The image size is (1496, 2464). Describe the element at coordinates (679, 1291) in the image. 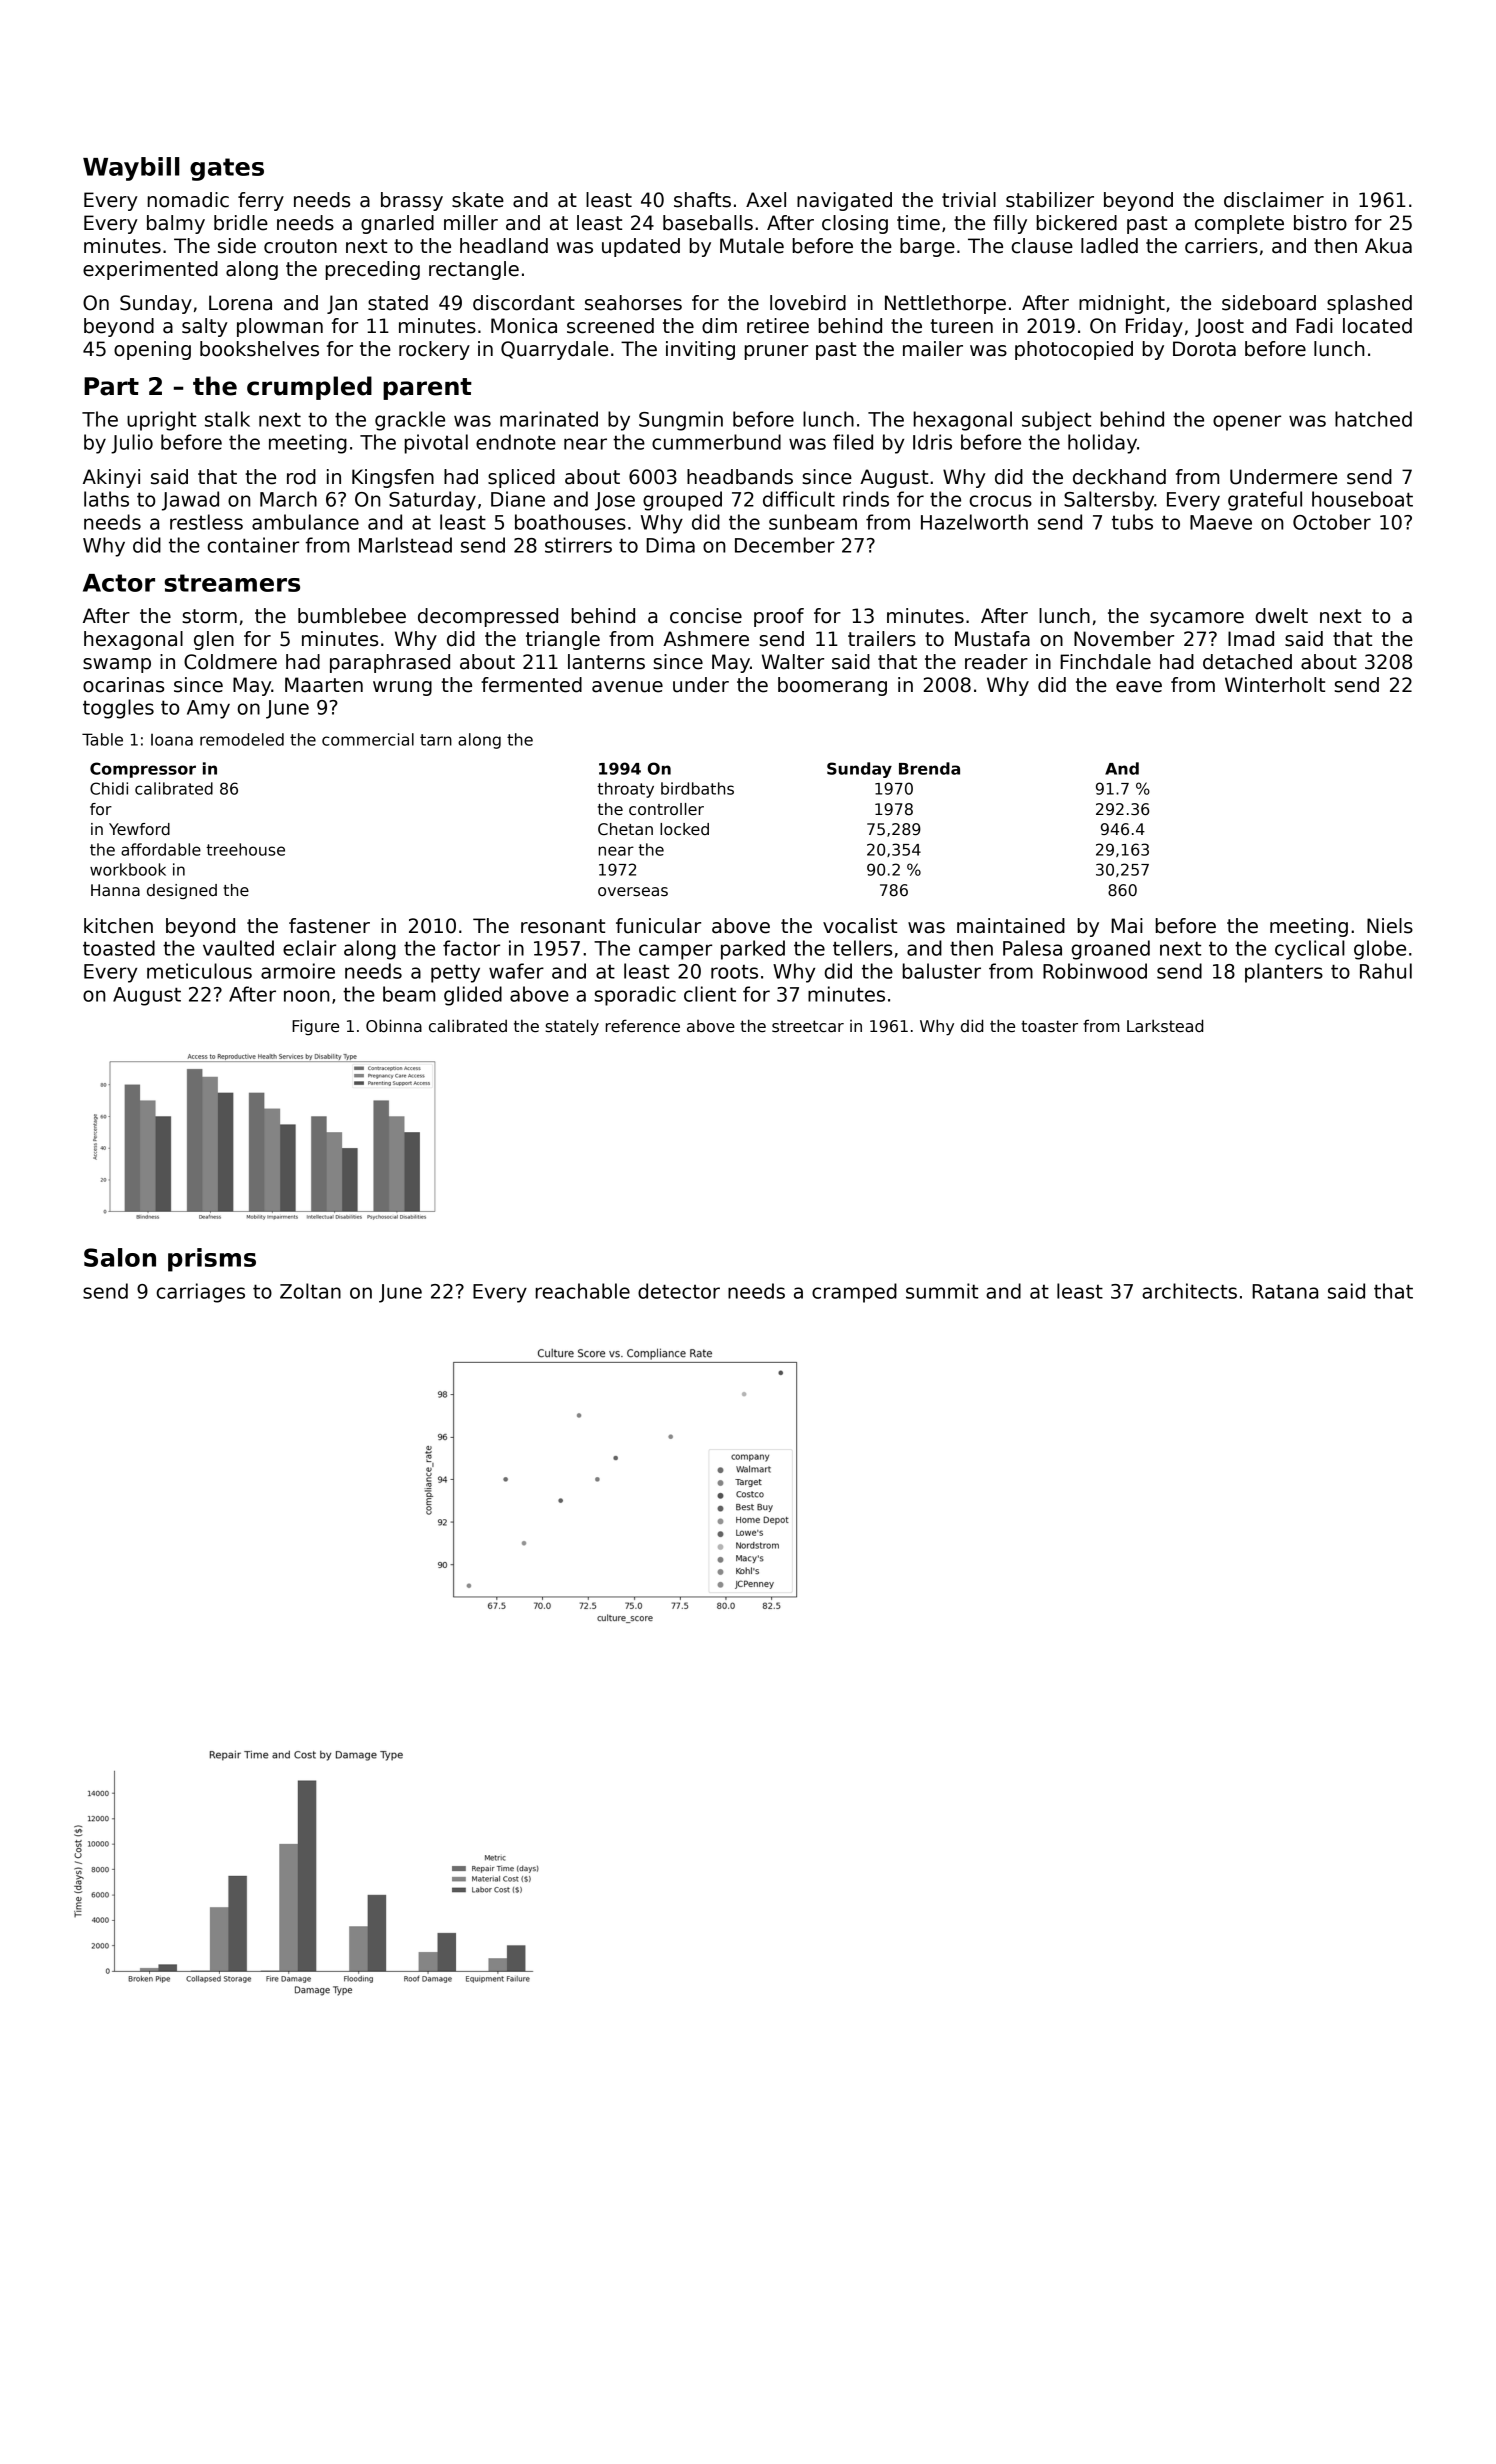

I see `detector` at that location.
